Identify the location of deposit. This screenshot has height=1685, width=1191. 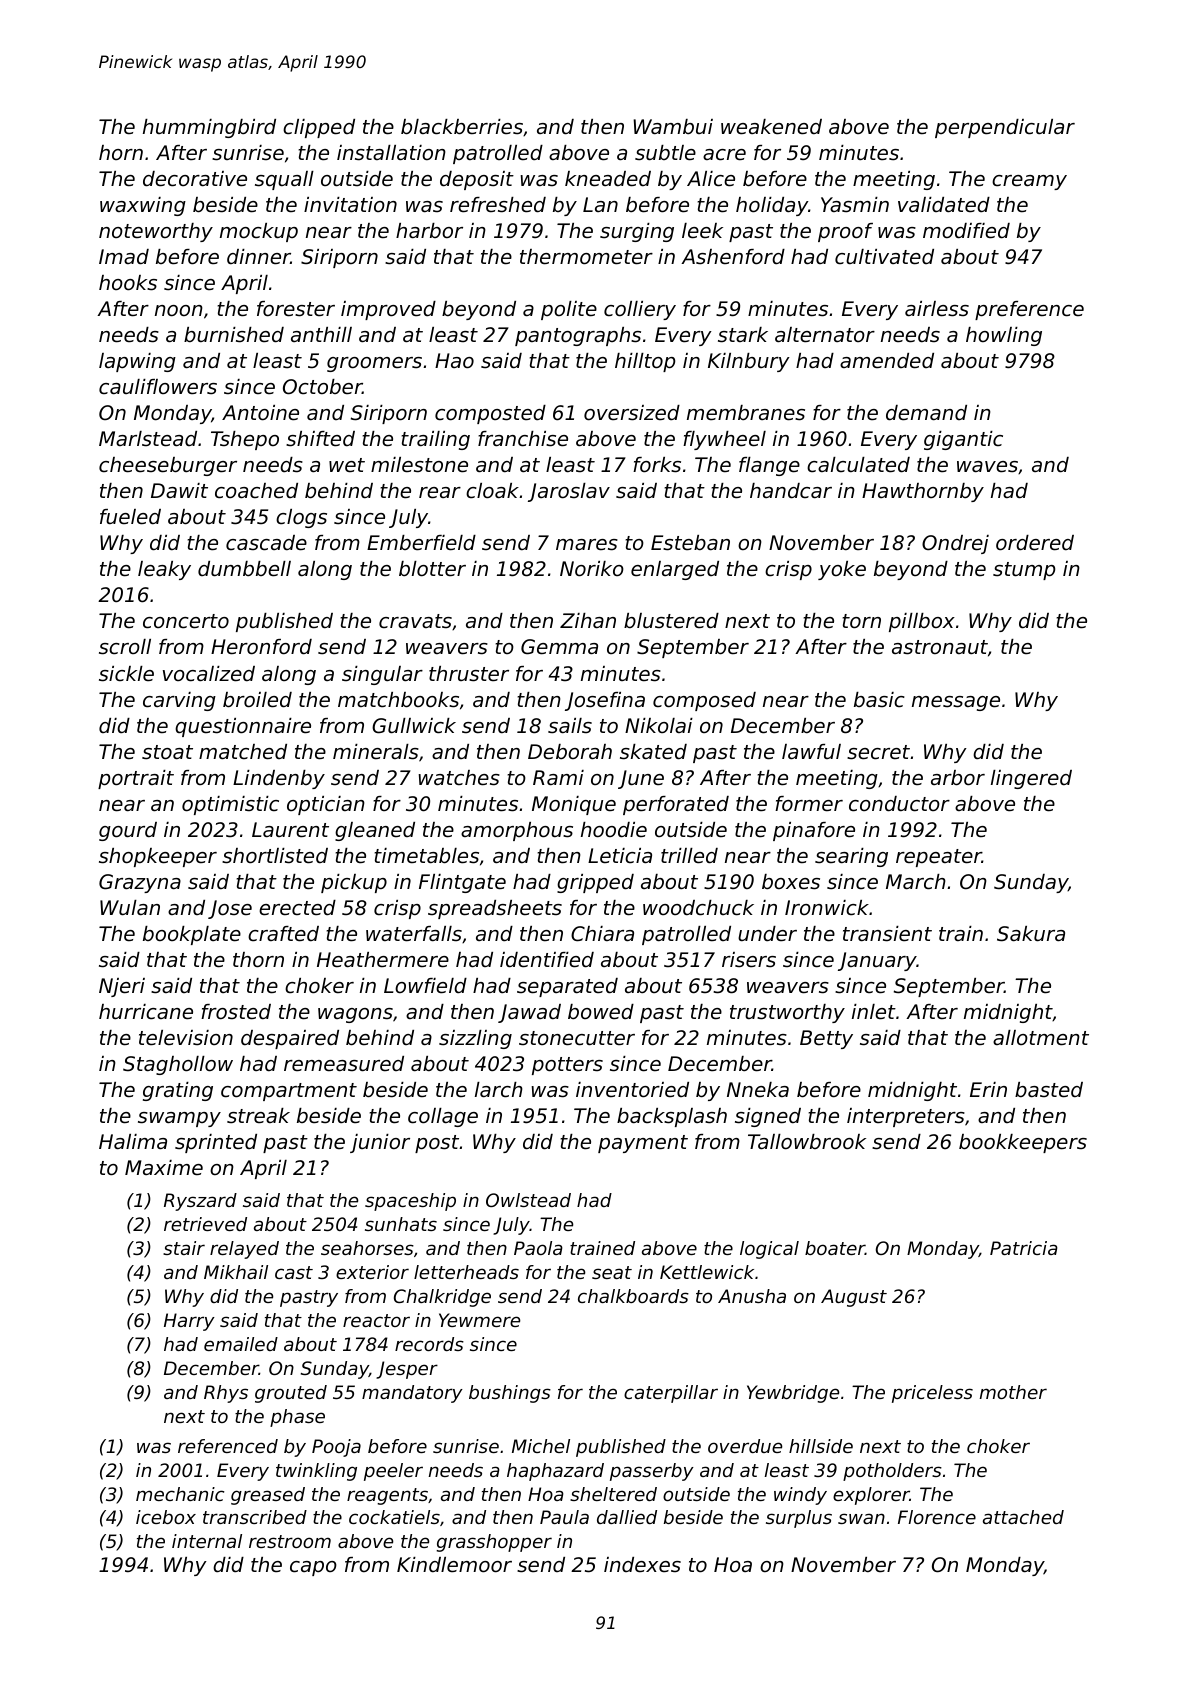
(477, 180).
